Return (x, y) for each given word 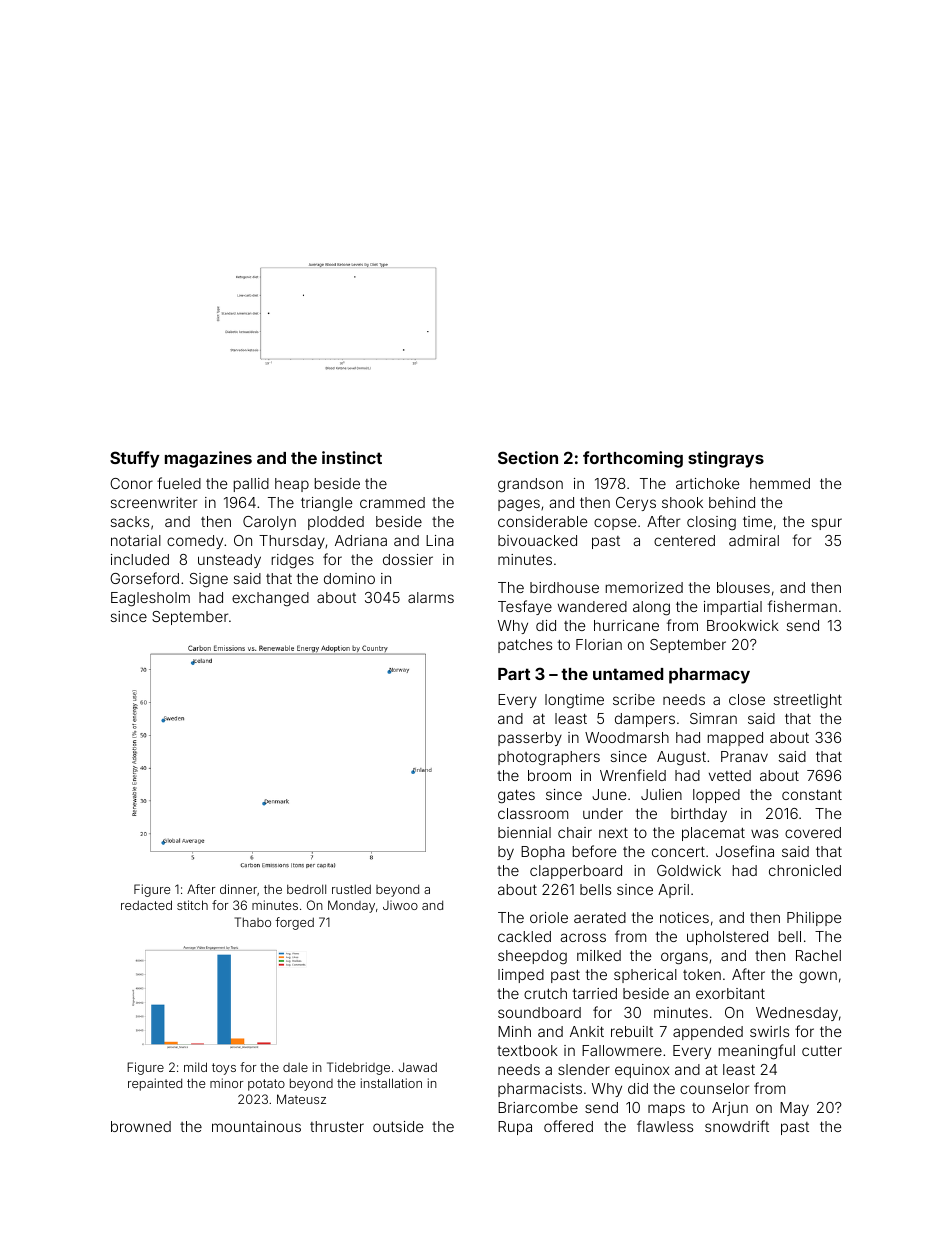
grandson (530, 485)
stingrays (726, 459)
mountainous (256, 1126)
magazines (208, 459)
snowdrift (737, 1126)
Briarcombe (538, 1107)
